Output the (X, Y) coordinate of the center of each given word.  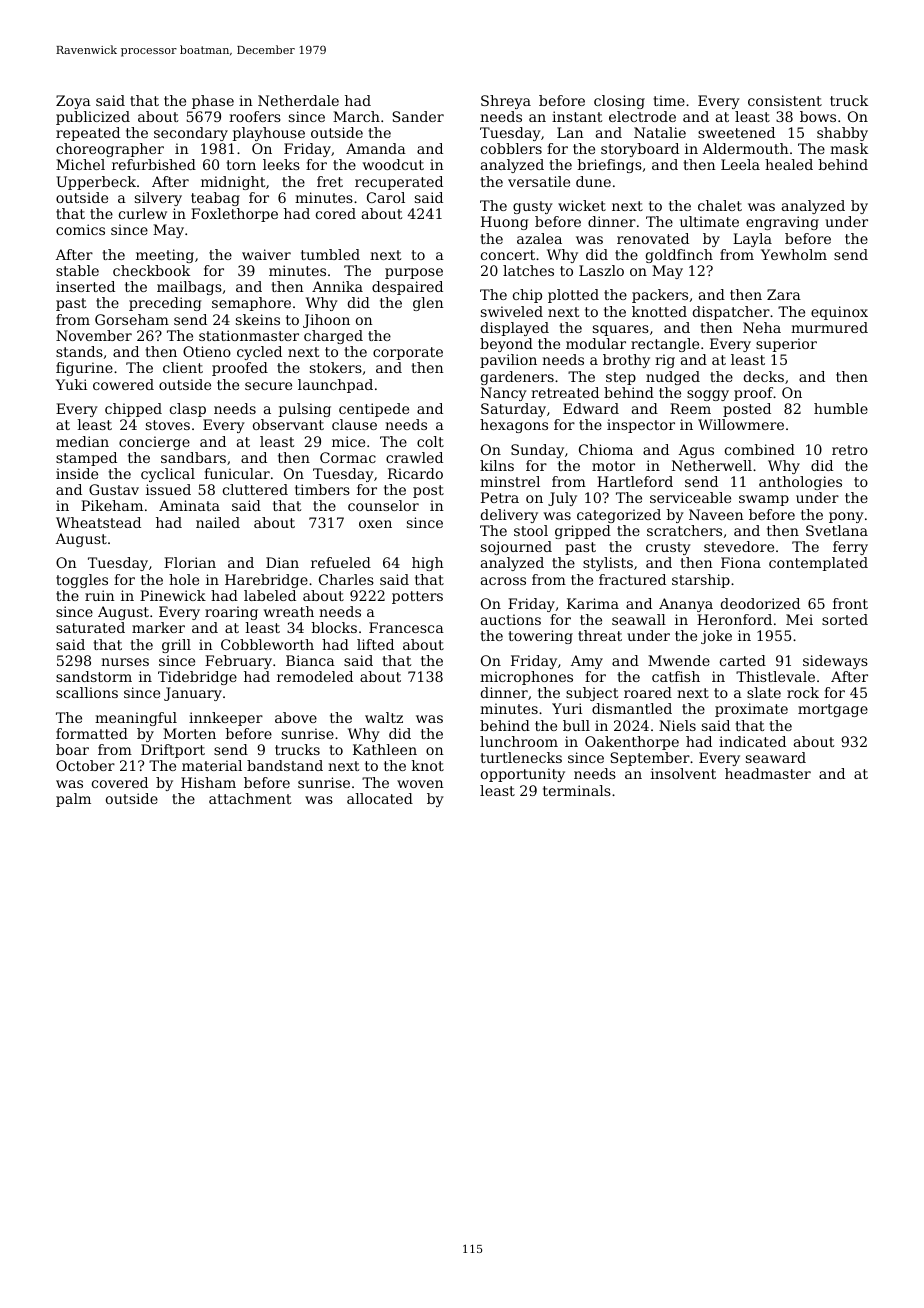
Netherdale (298, 100)
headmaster (768, 773)
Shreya (506, 102)
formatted (92, 733)
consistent (785, 100)
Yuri (567, 708)
